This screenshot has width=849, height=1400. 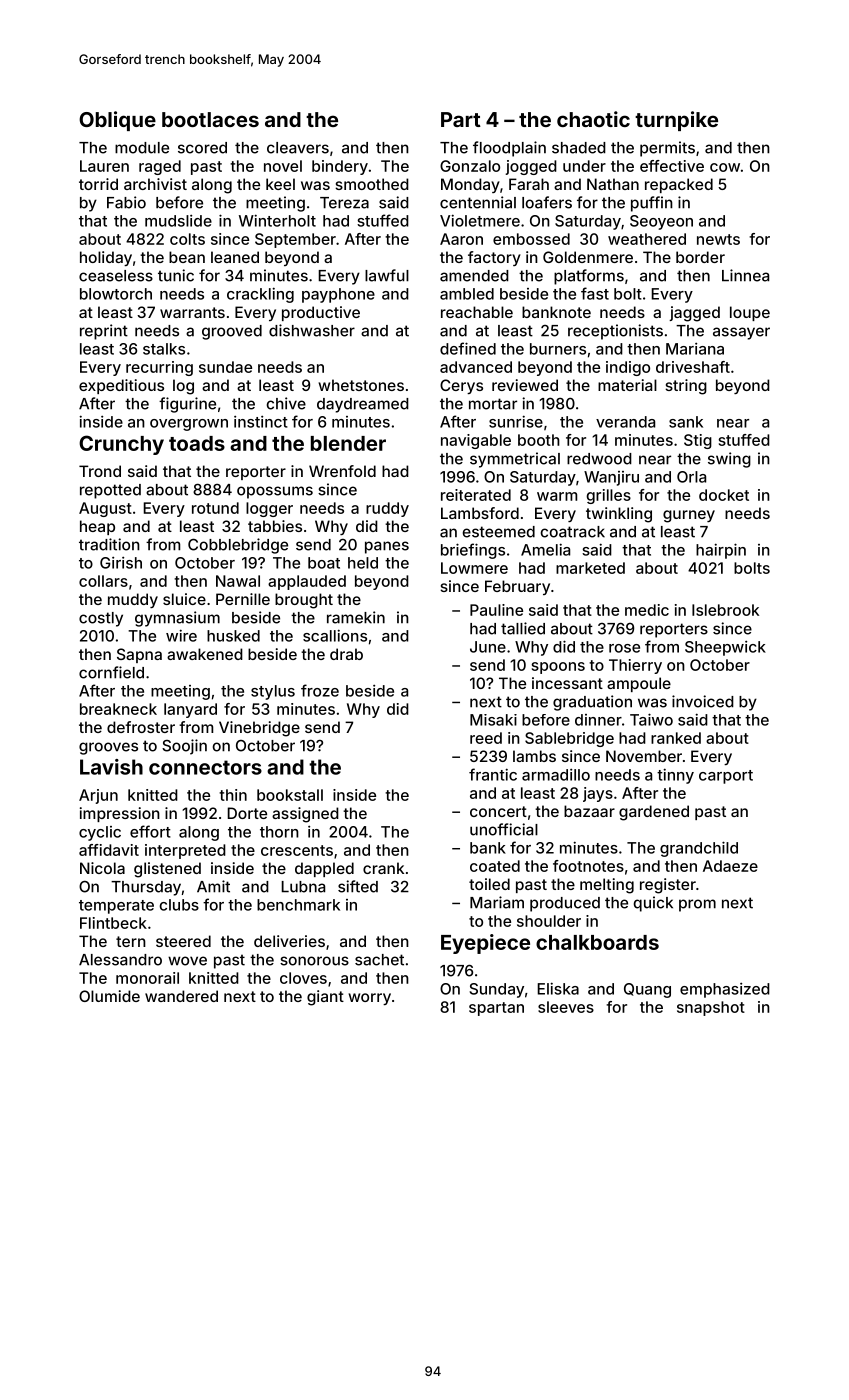 I want to click on monorail, so click(x=147, y=978).
